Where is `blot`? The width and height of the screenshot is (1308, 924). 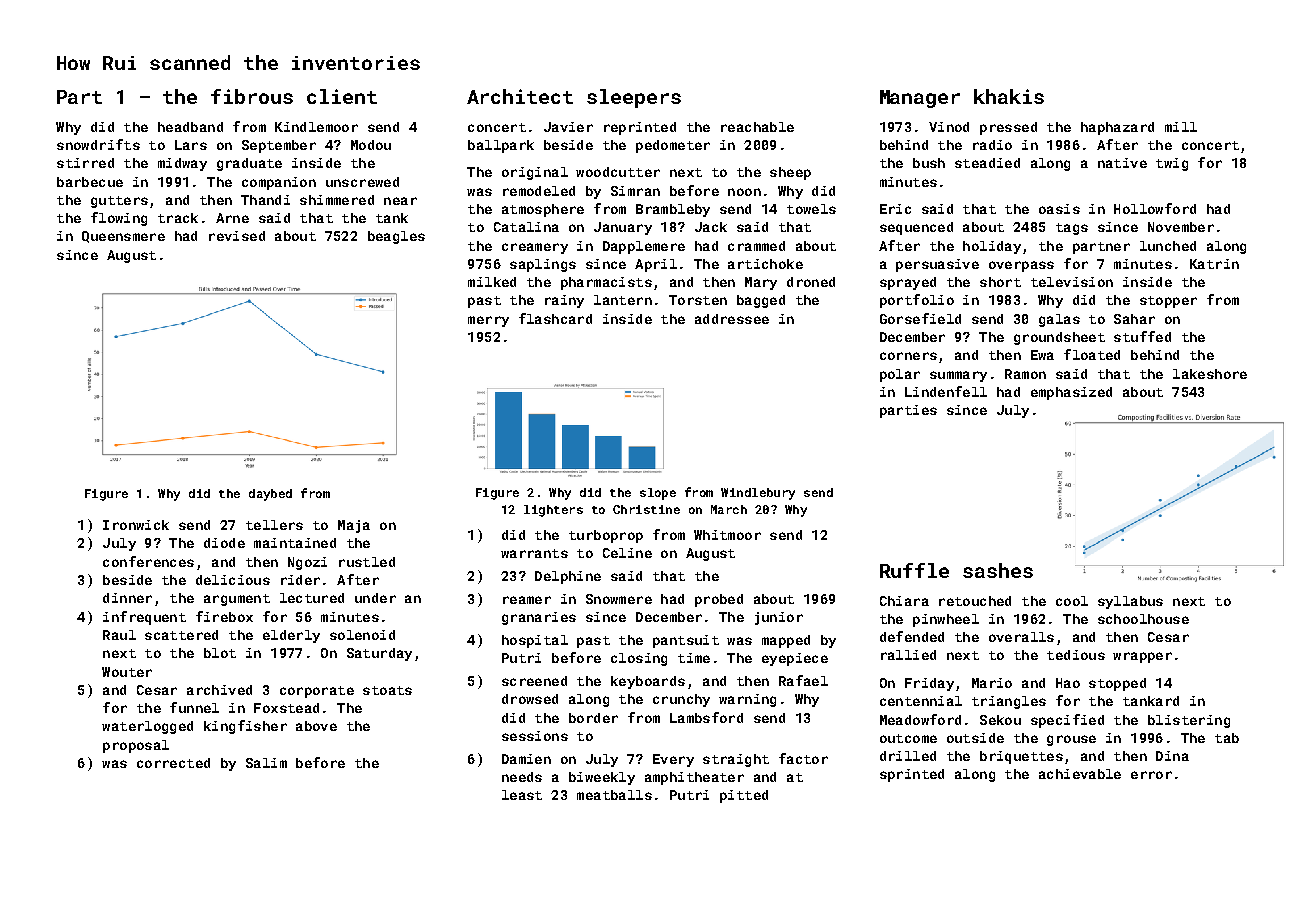 blot is located at coordinates (220, 653).
